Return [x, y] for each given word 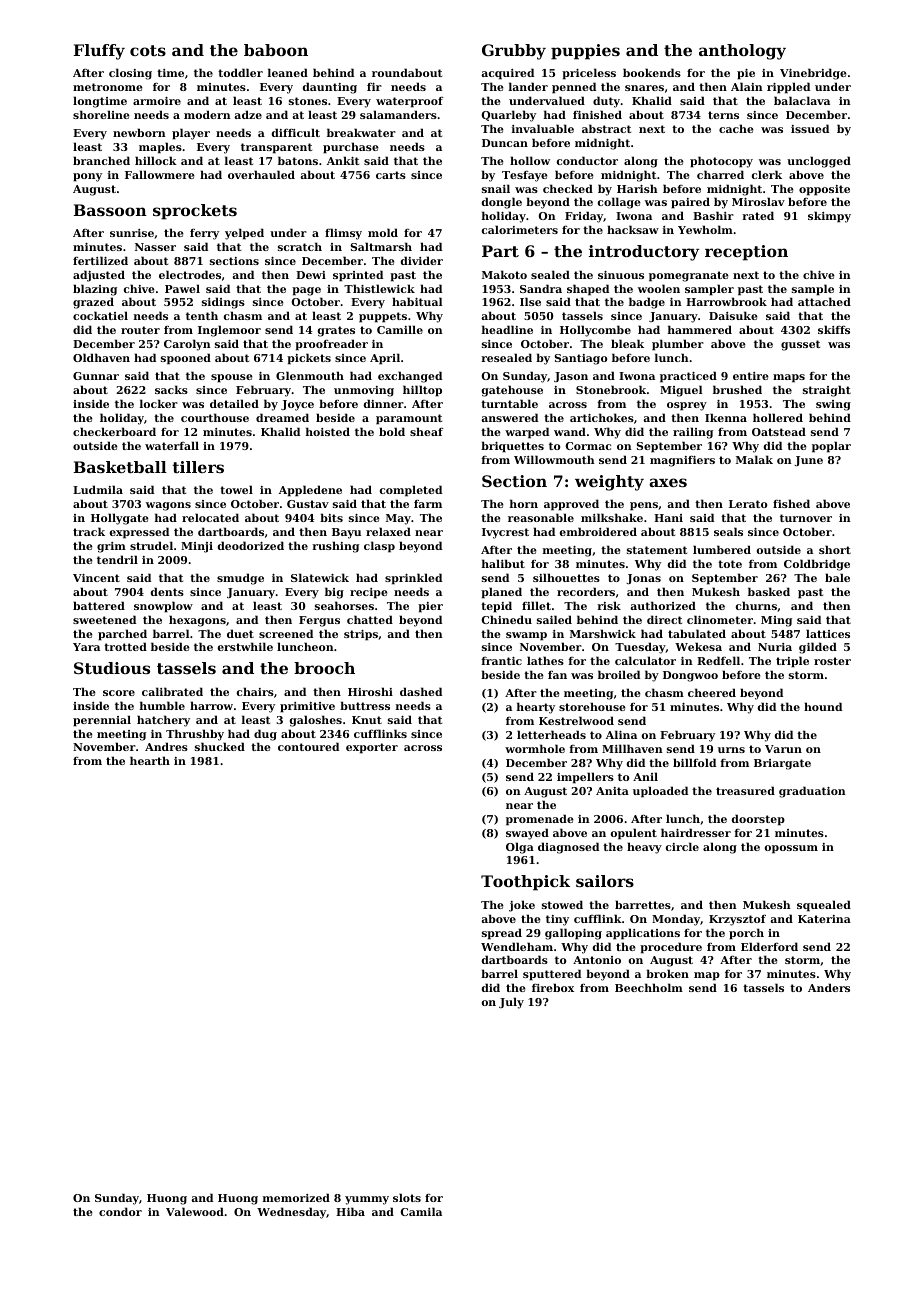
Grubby [514, 52]
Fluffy [99, 52]
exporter [372, 748]
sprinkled [413, 579]
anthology [742, 52]
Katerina [824, 919]
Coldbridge [817, 565]
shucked [220, 746]
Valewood [195, 1211]
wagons [168, 506]
